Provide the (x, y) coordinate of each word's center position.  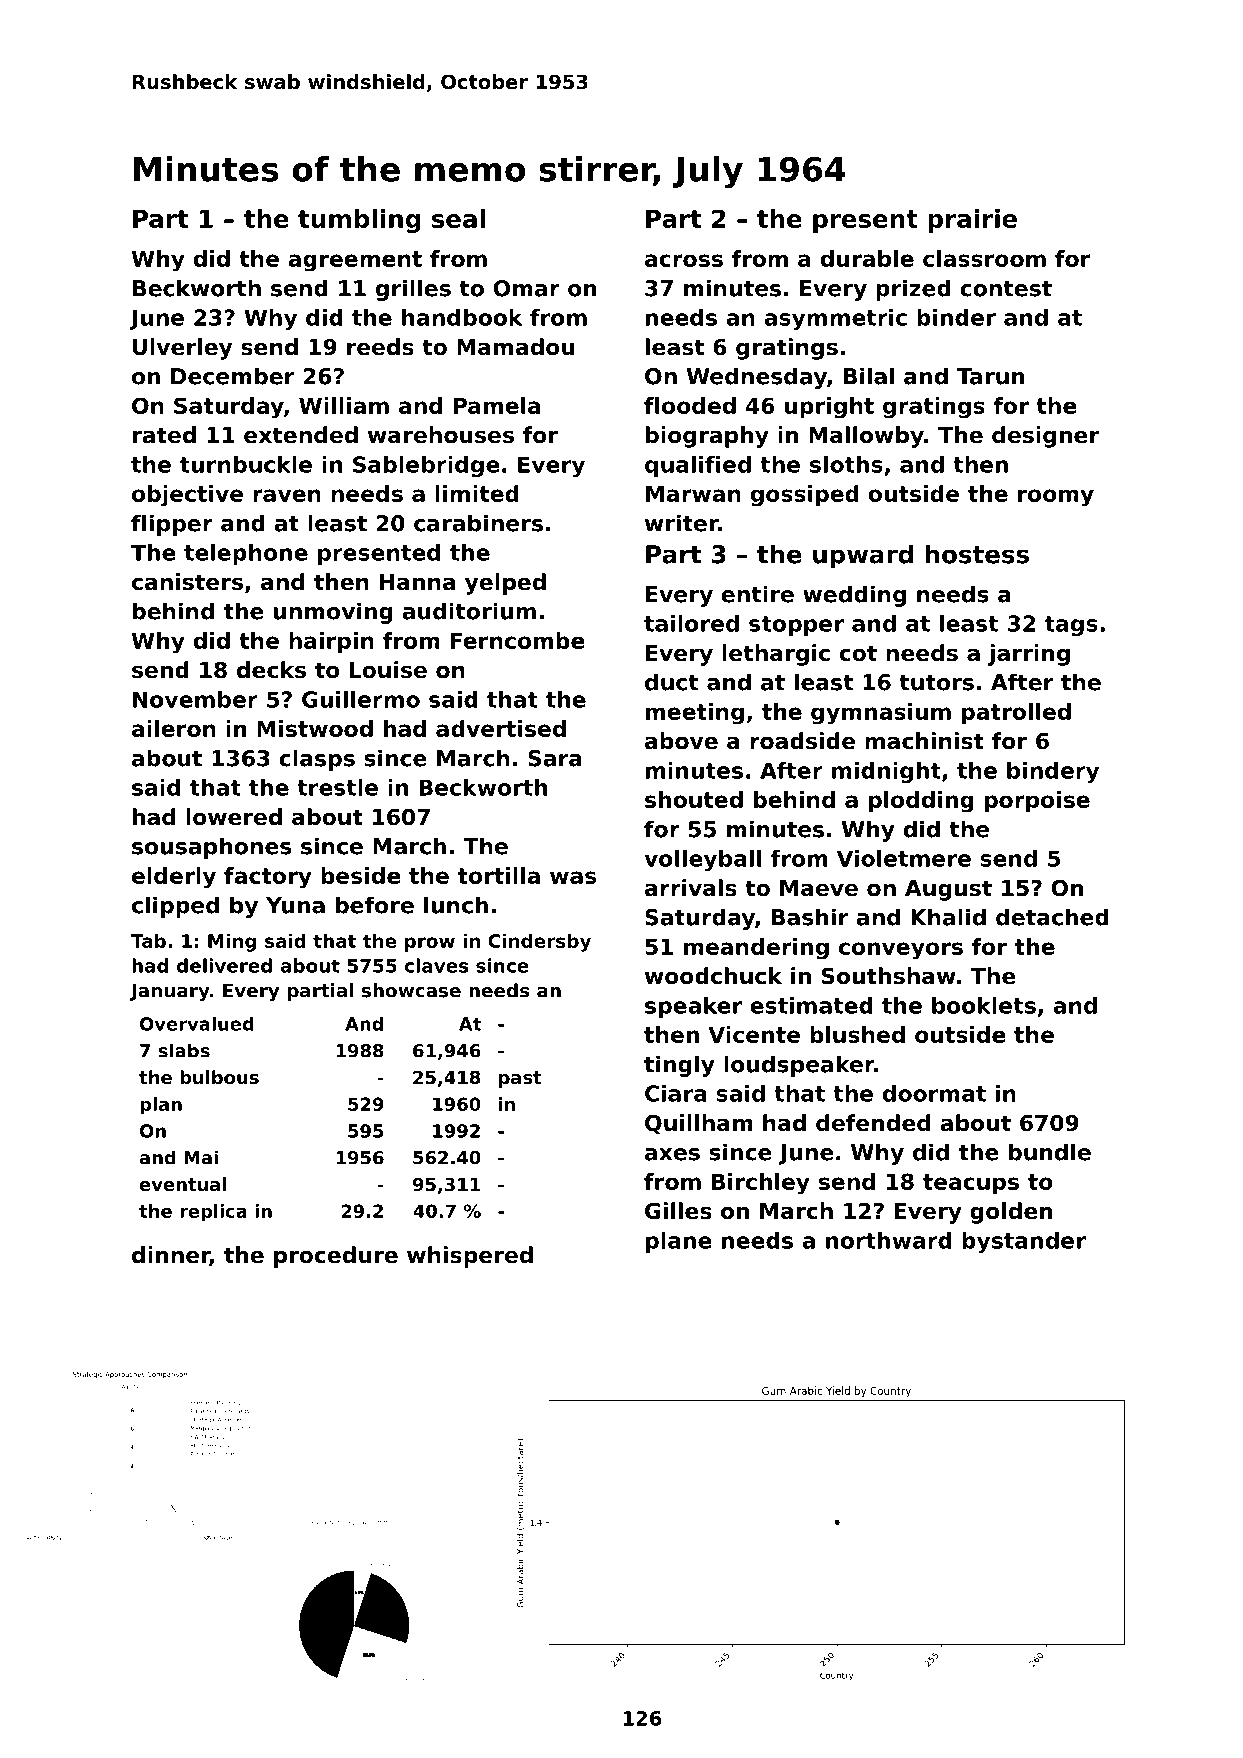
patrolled (1016, 714)
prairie (972, 221)
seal (458, 218)
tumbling (359, 221)
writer (681, 523)
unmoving (333, 613)
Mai (201, 1157)
